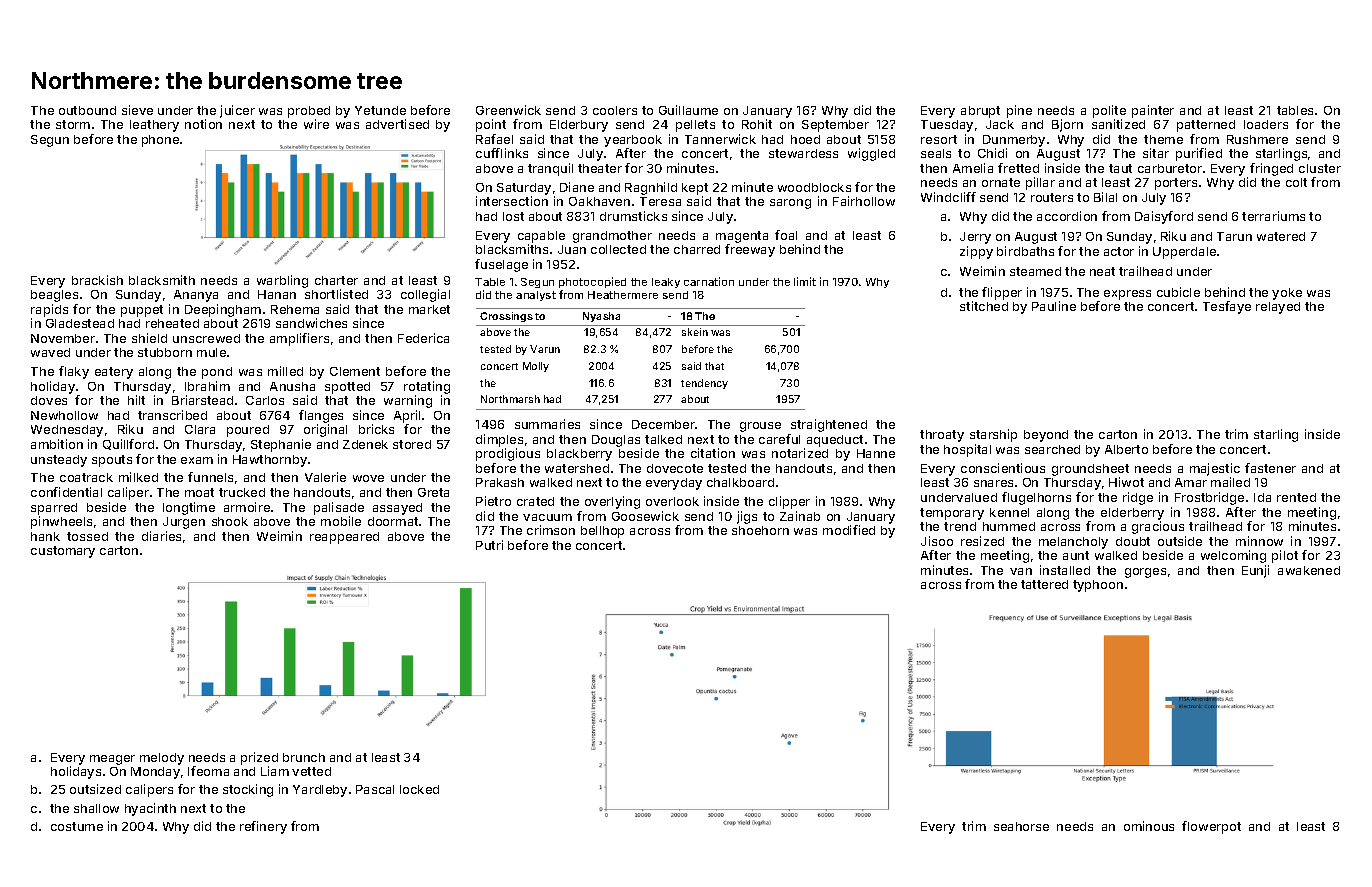  What do you see at coordinates (602, 532) in the screenshot?
I see `bellhop` at bounding box center [602, 532].
